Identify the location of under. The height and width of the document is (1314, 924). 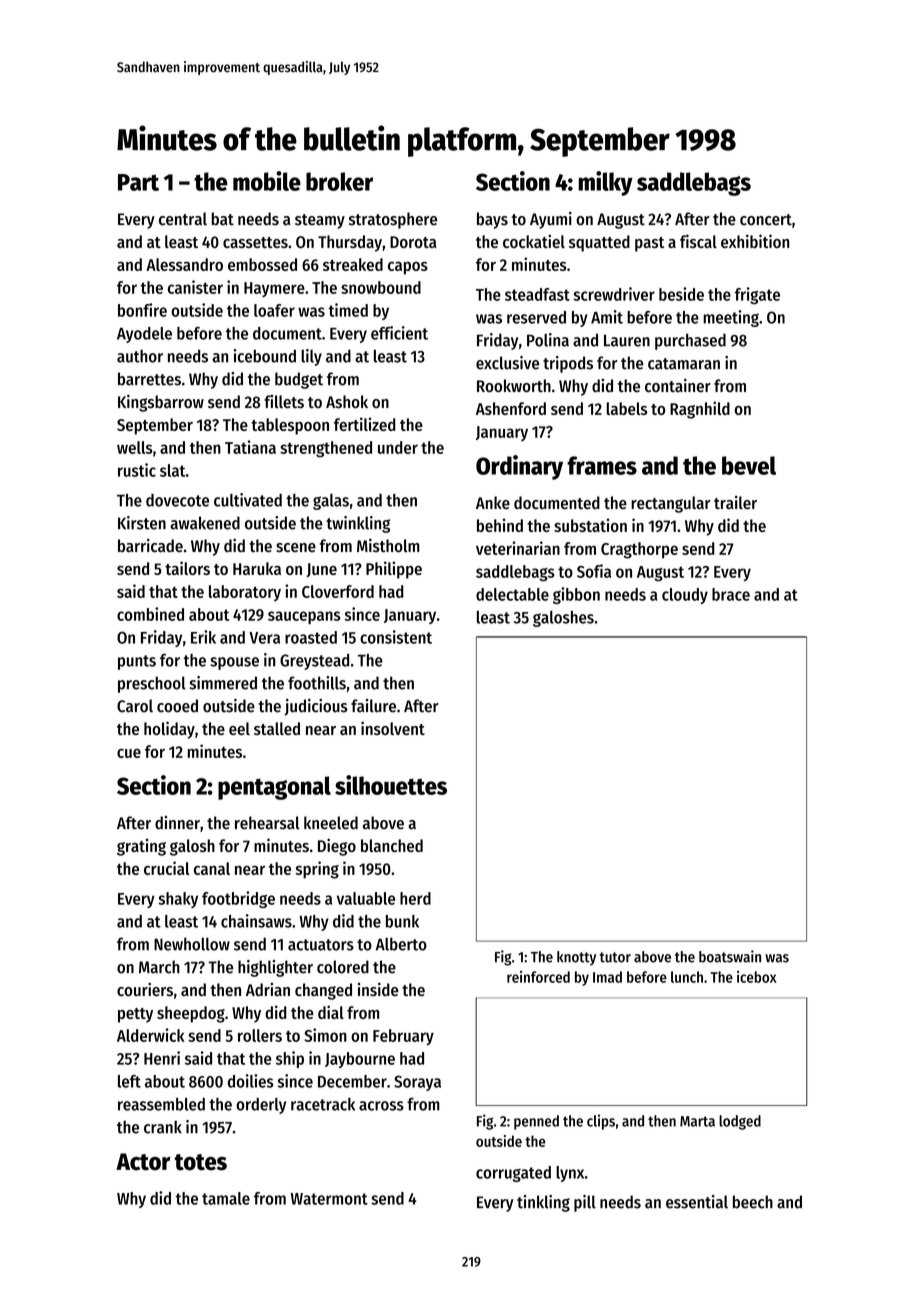
(398, 447).
